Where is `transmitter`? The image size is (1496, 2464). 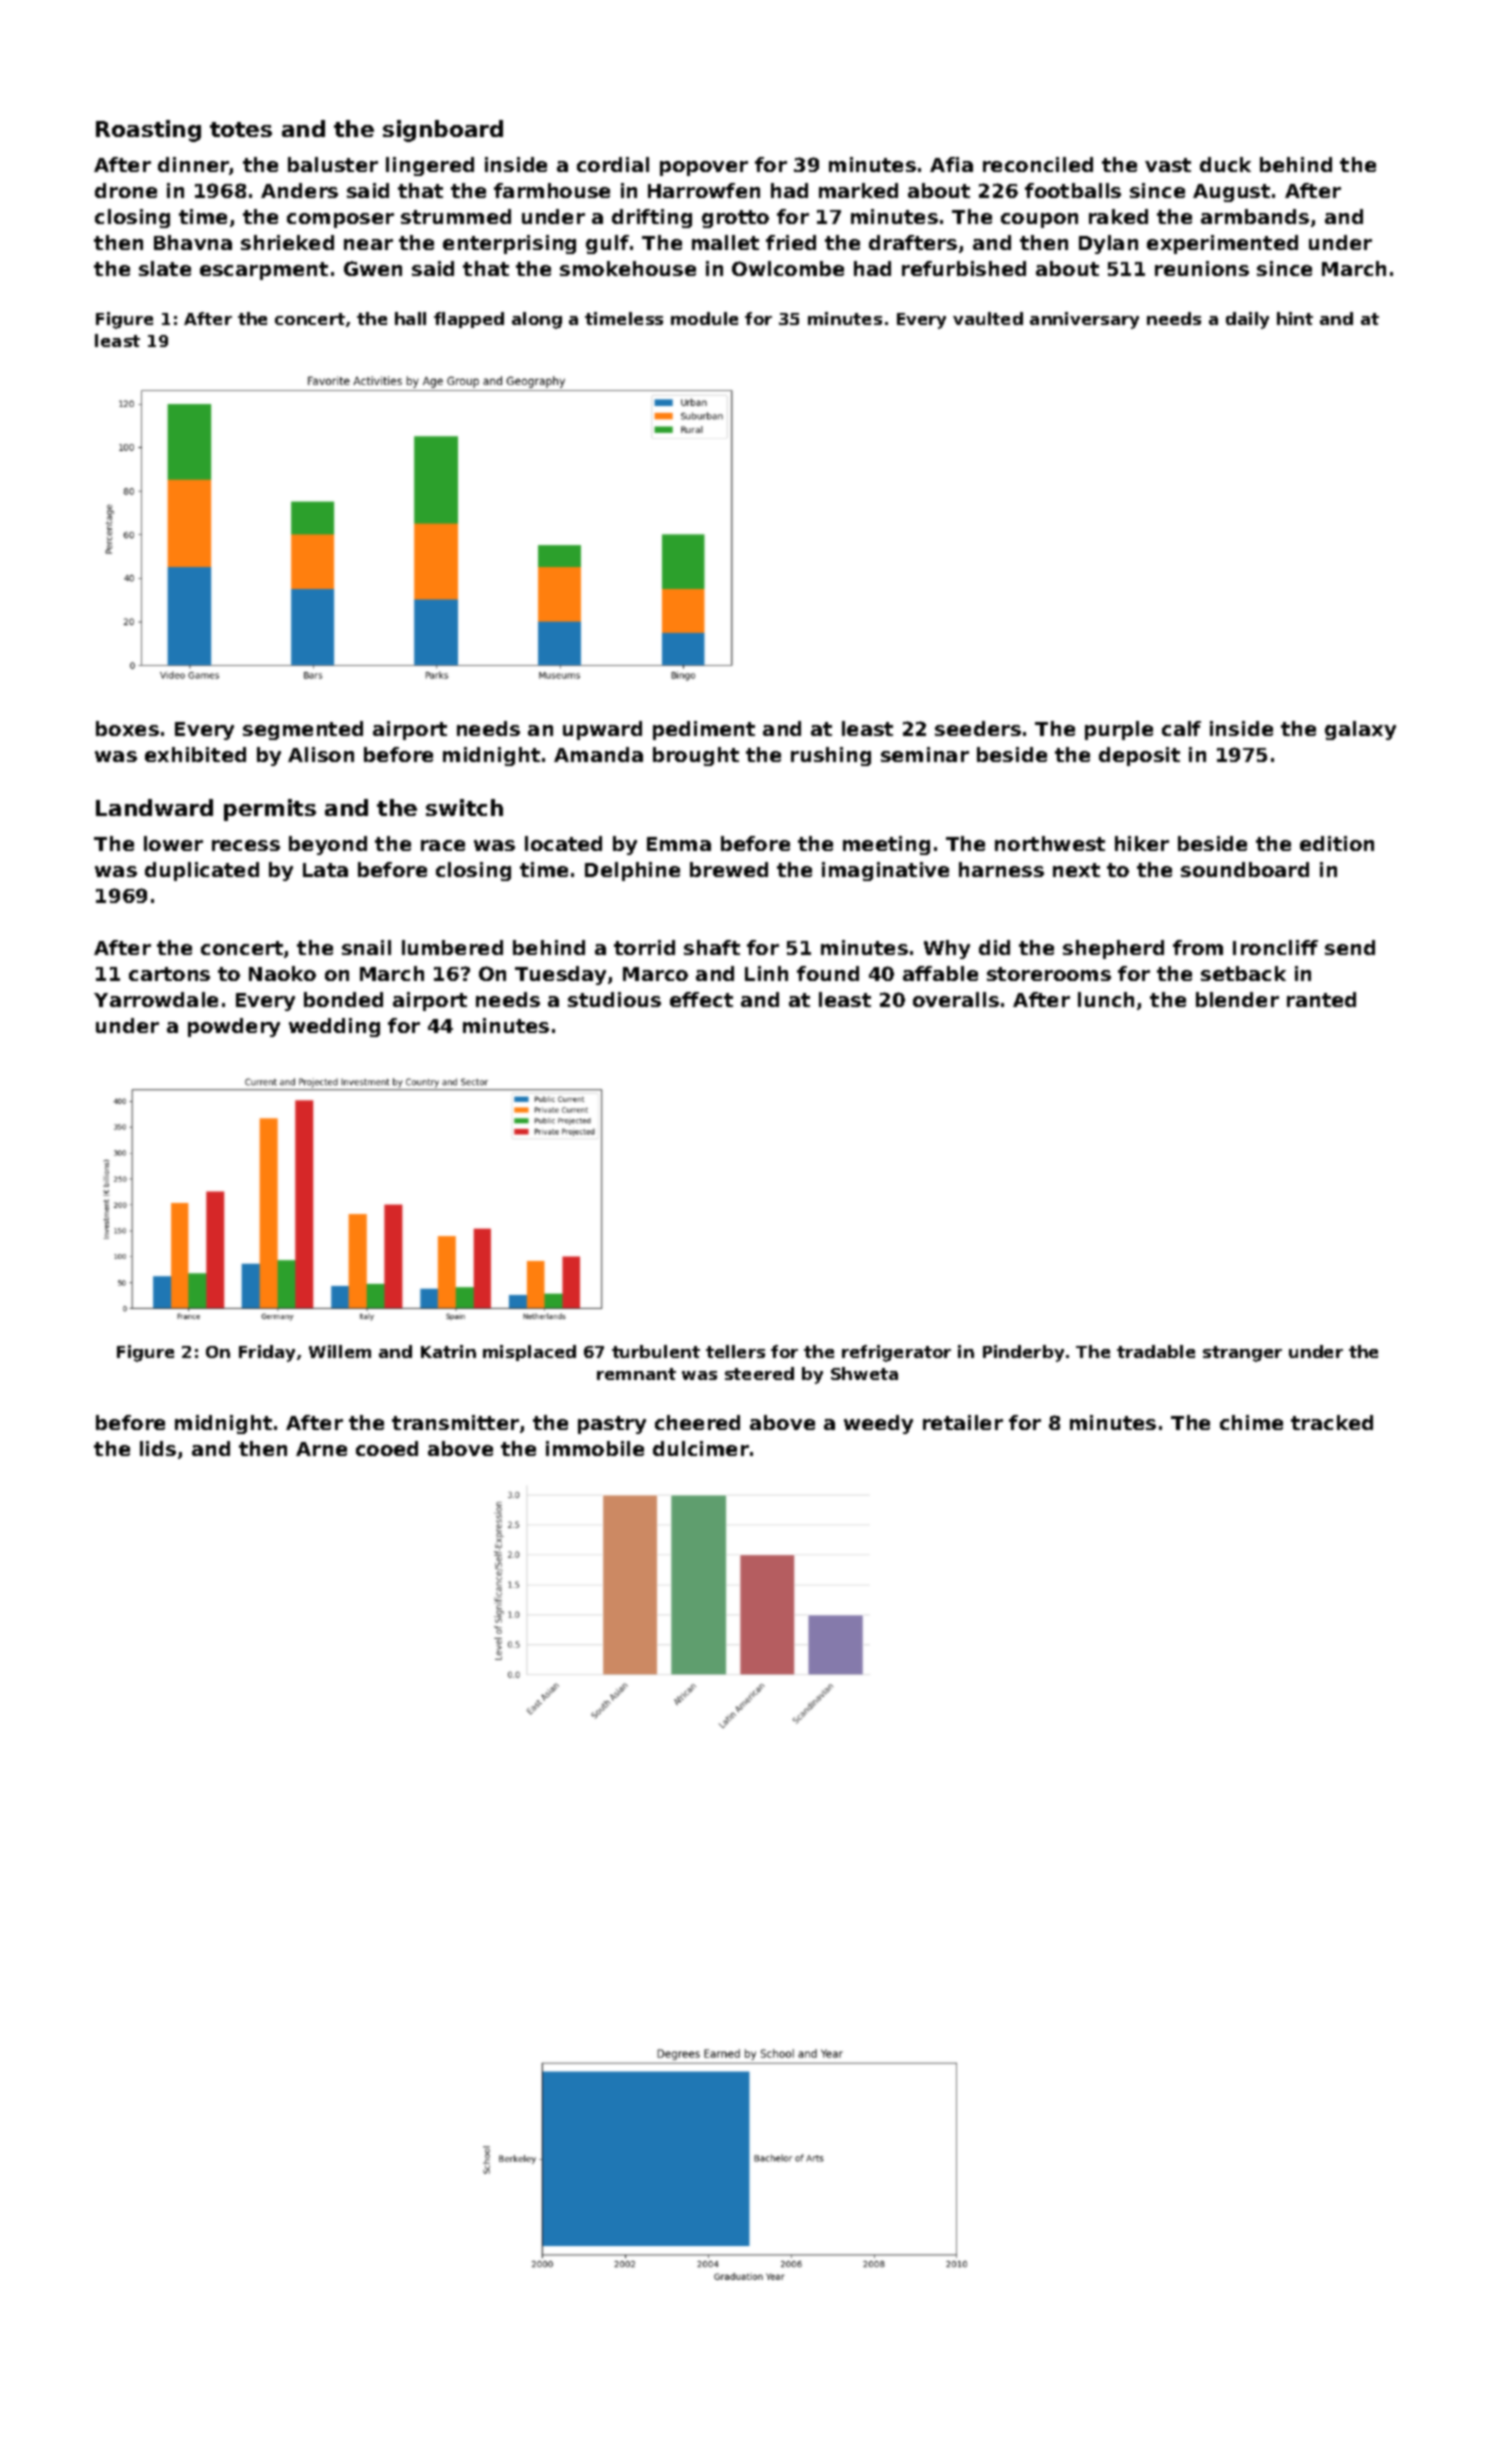
transmitter is located at coordinates (455, 1422).
